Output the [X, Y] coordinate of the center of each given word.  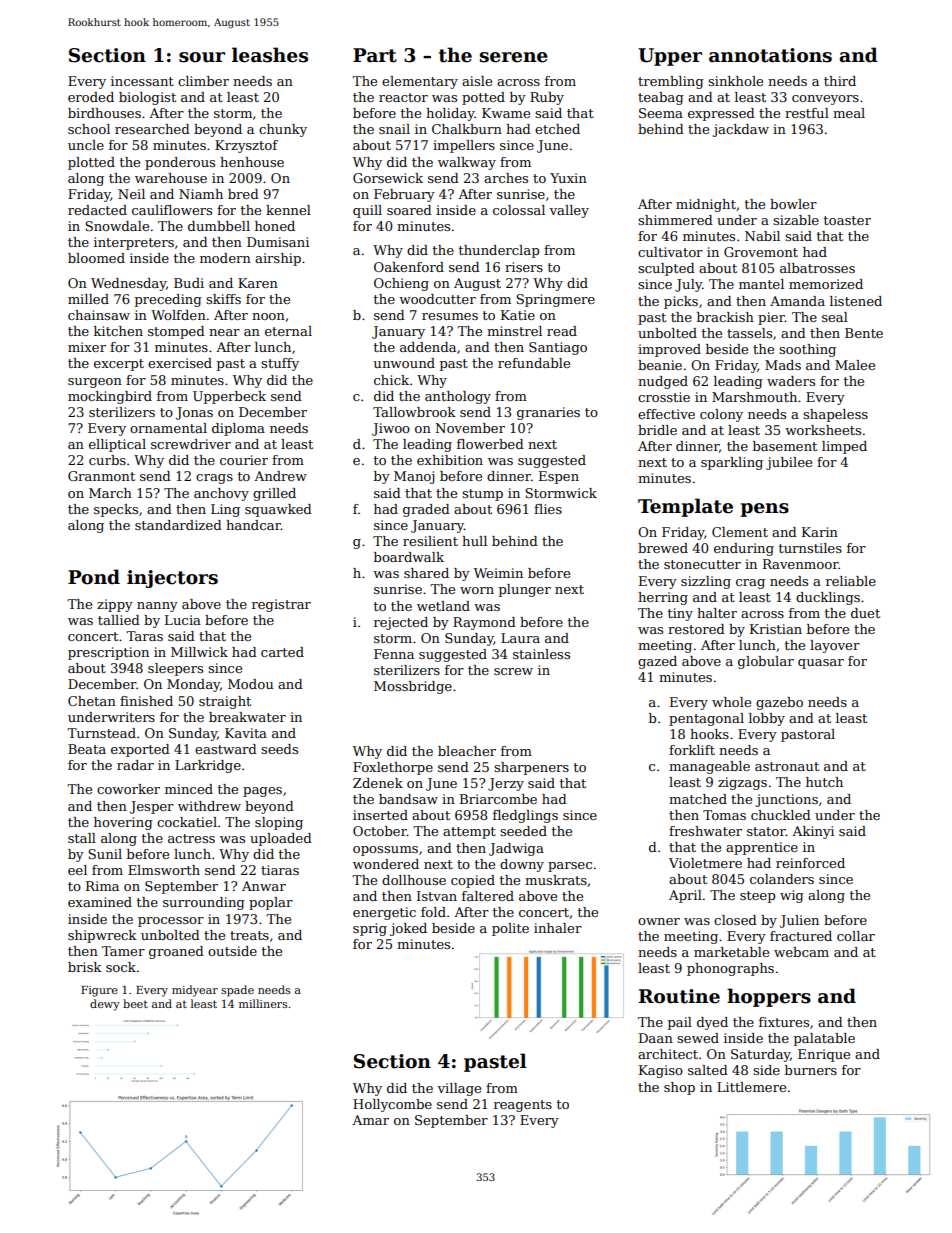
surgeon [95, 383]
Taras [144, 636]
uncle [86, 145]
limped [844, 447]
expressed [721, 114]
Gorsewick [388, 178]
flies [548, 509]
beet [135, 1003]
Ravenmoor [801, 564]
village [459, 1089]
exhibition [450, 460]
